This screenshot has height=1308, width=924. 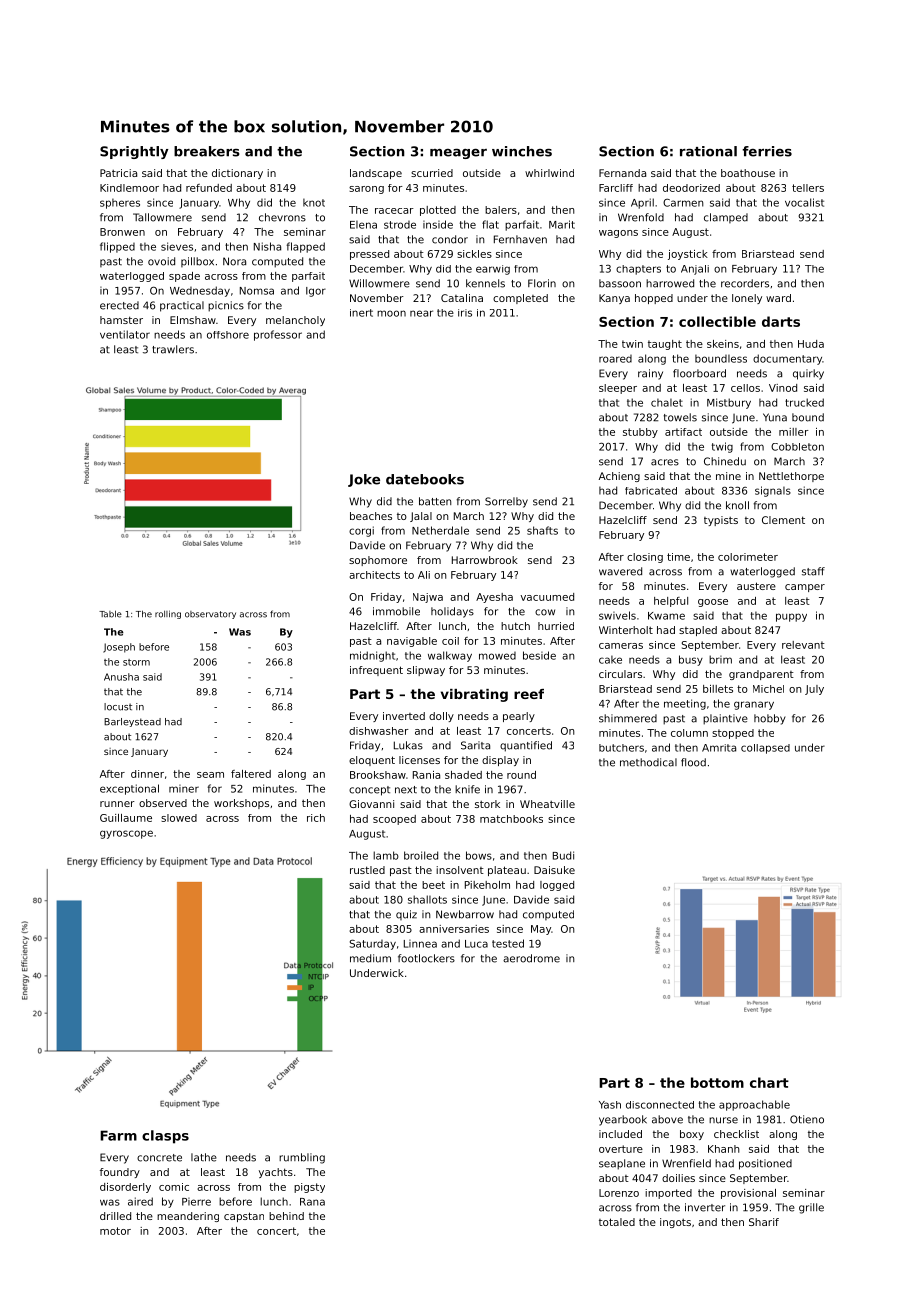 I want to click on breakers, so click(x=207, y=151).
